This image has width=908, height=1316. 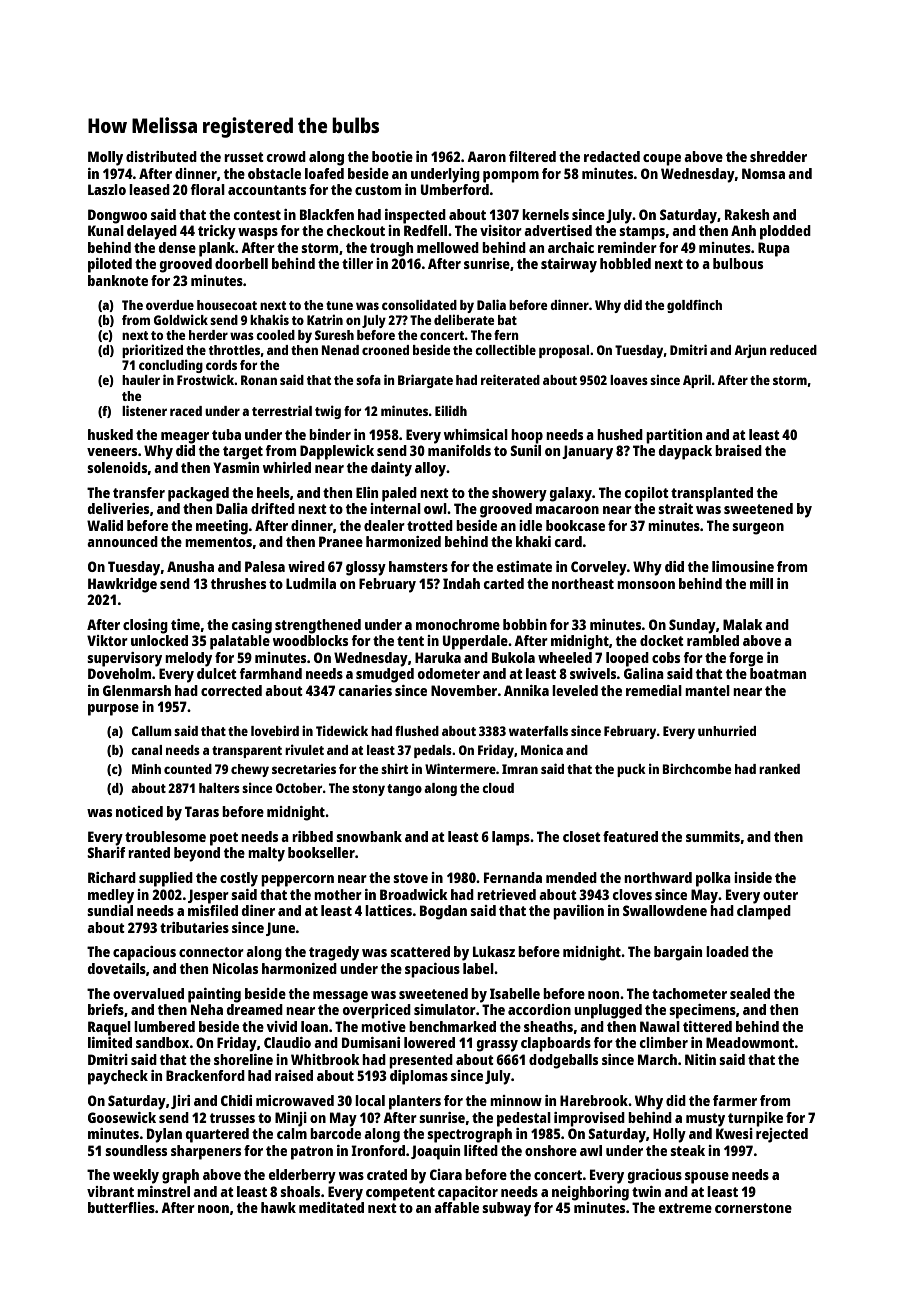 What do you see at coordinates (642, 233) in the image?
I see `stamps` at bounding box center [642, 233].
